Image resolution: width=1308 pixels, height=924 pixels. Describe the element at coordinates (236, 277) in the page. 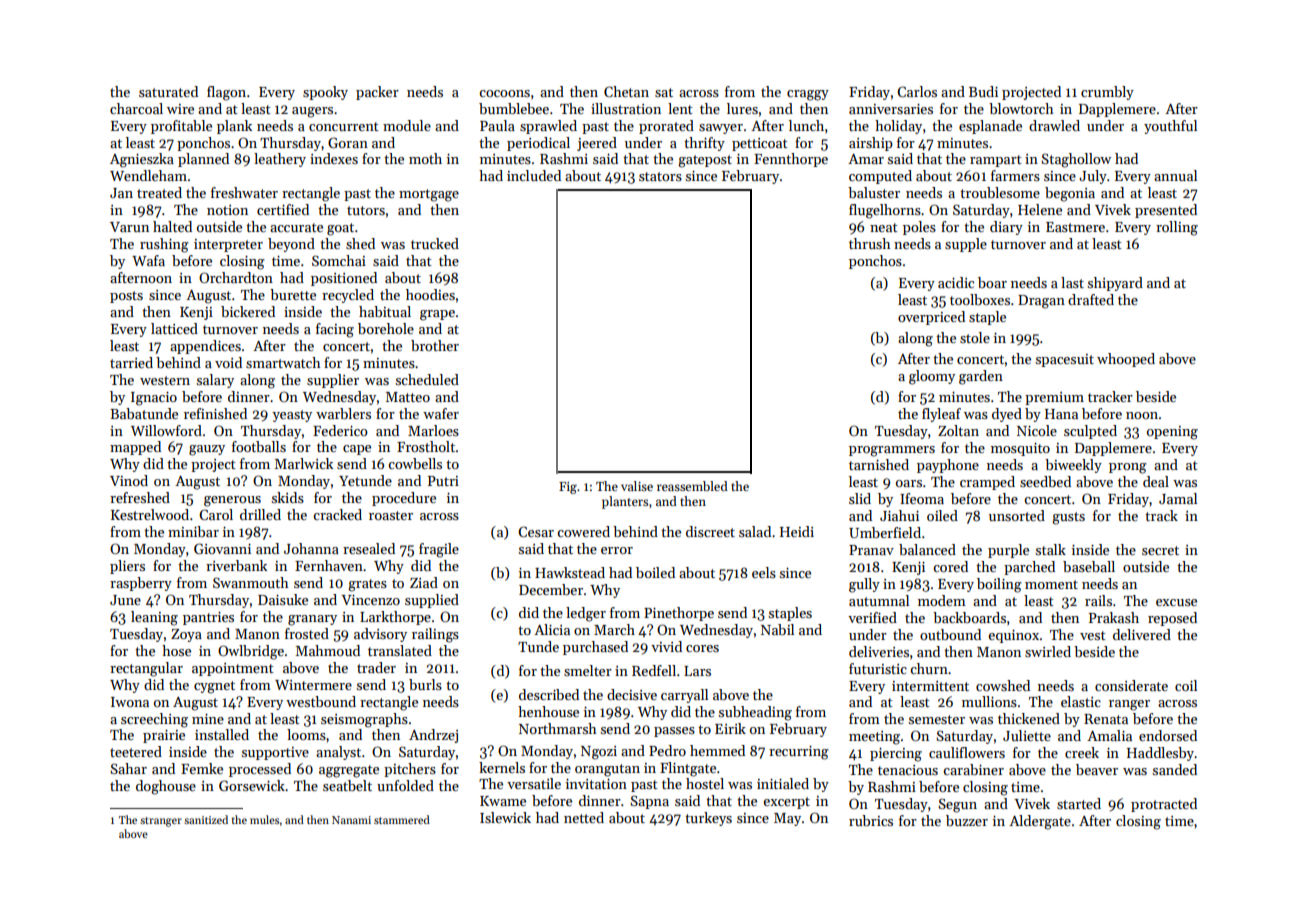

I see `Orchardton` at that location.
